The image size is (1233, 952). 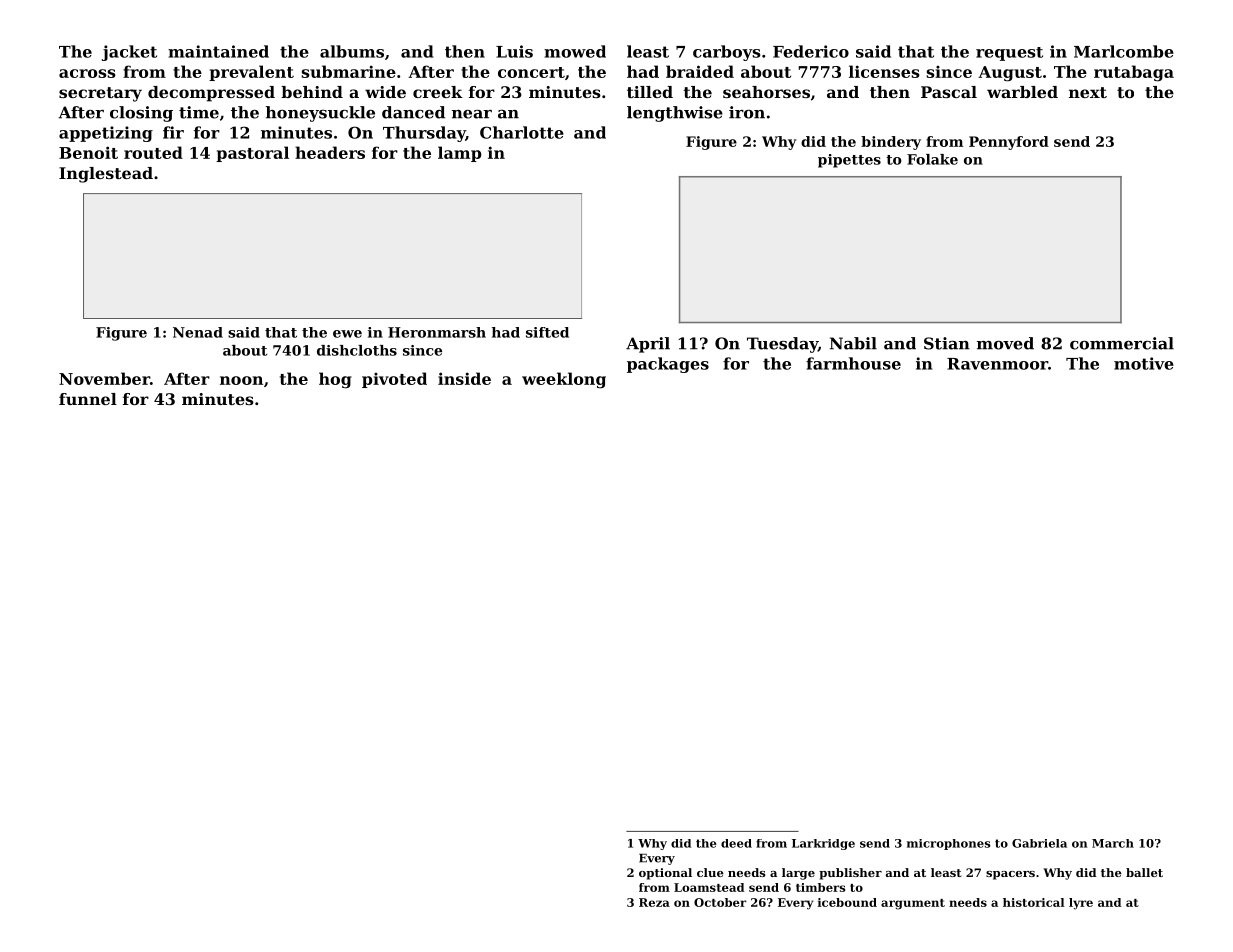 I want to click on Folake, so click(x=932, y=159).
